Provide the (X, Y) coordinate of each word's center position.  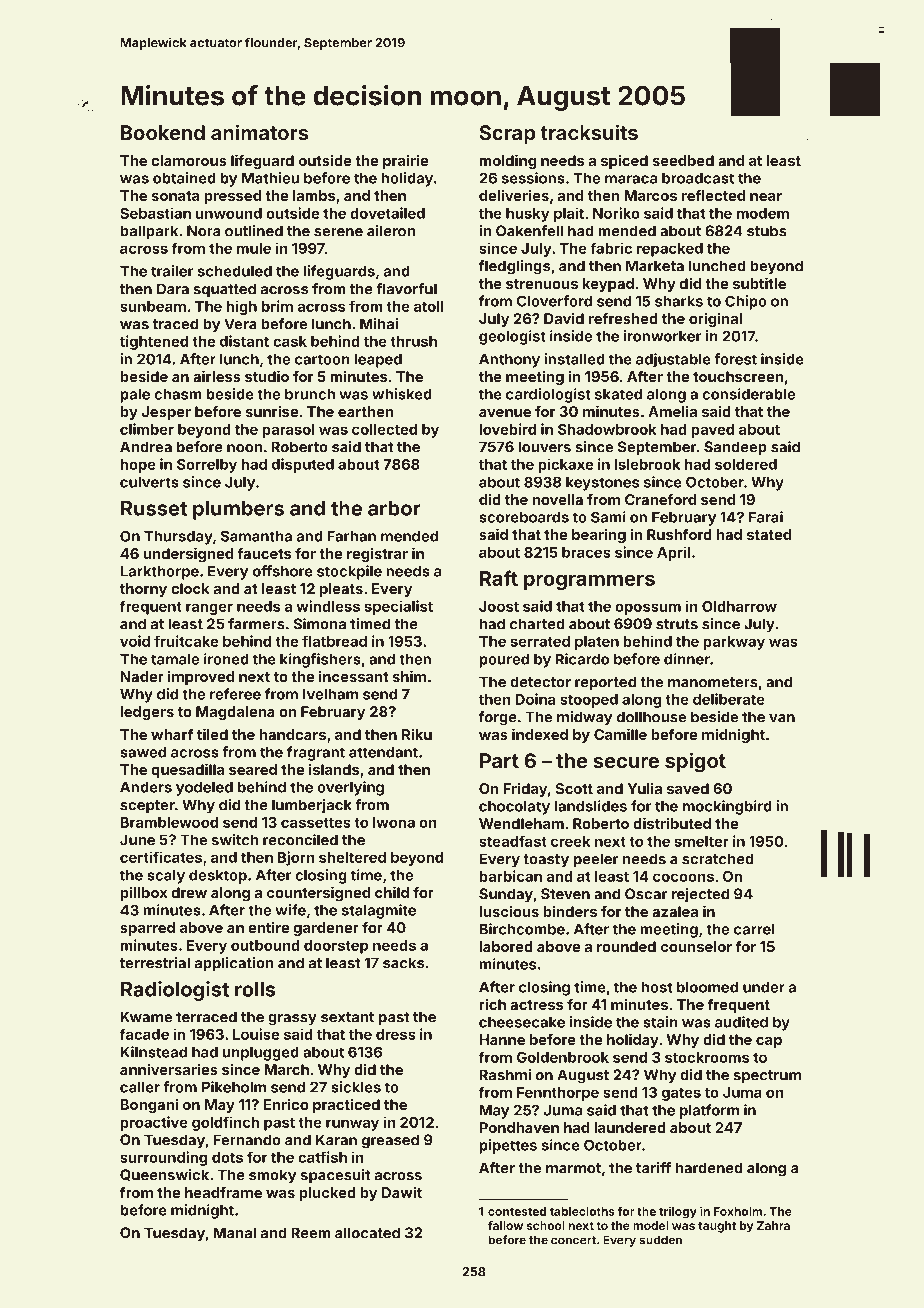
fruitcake (186, 641)
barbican (510, 876)
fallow (505, 1225)
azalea (675, 911)
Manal (234, 1233)
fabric (611, 248)
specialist (399, 607)
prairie (405, 162)
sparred (147, 929)
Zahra (773, 1225)
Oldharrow (739, 606)
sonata (175, 196)
